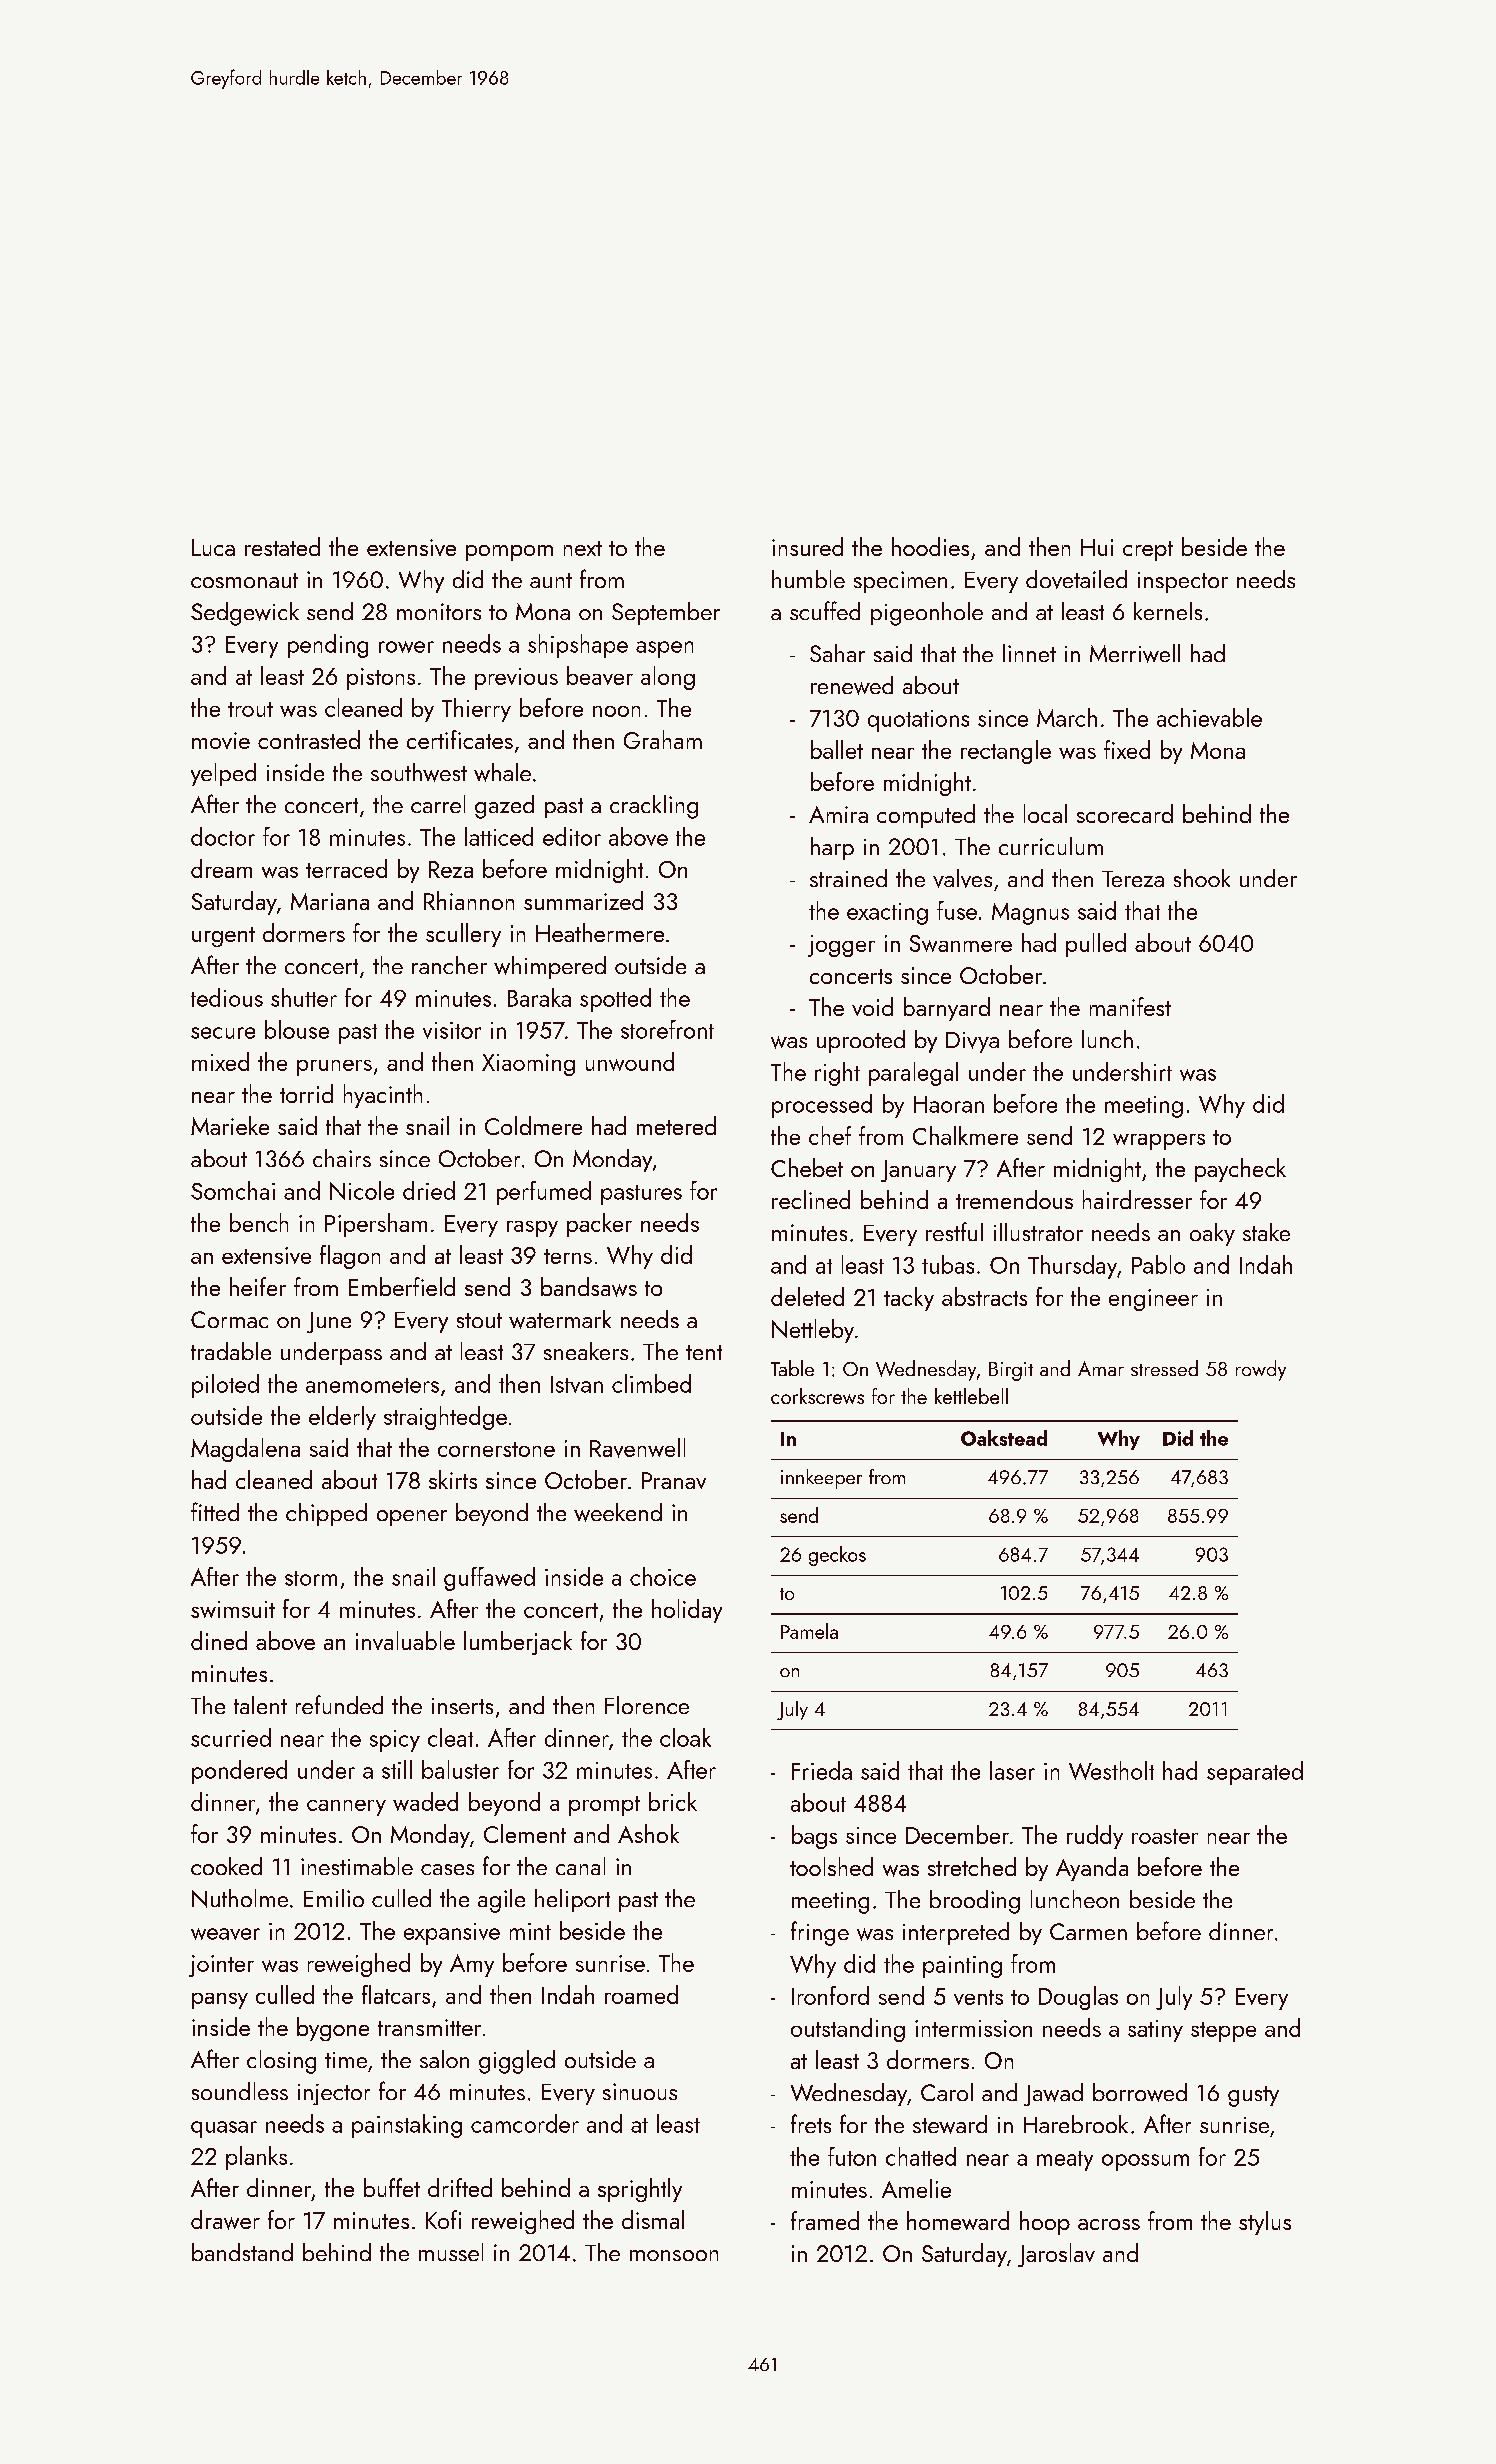  I want to click on barnyard, so click(947, 1009).
